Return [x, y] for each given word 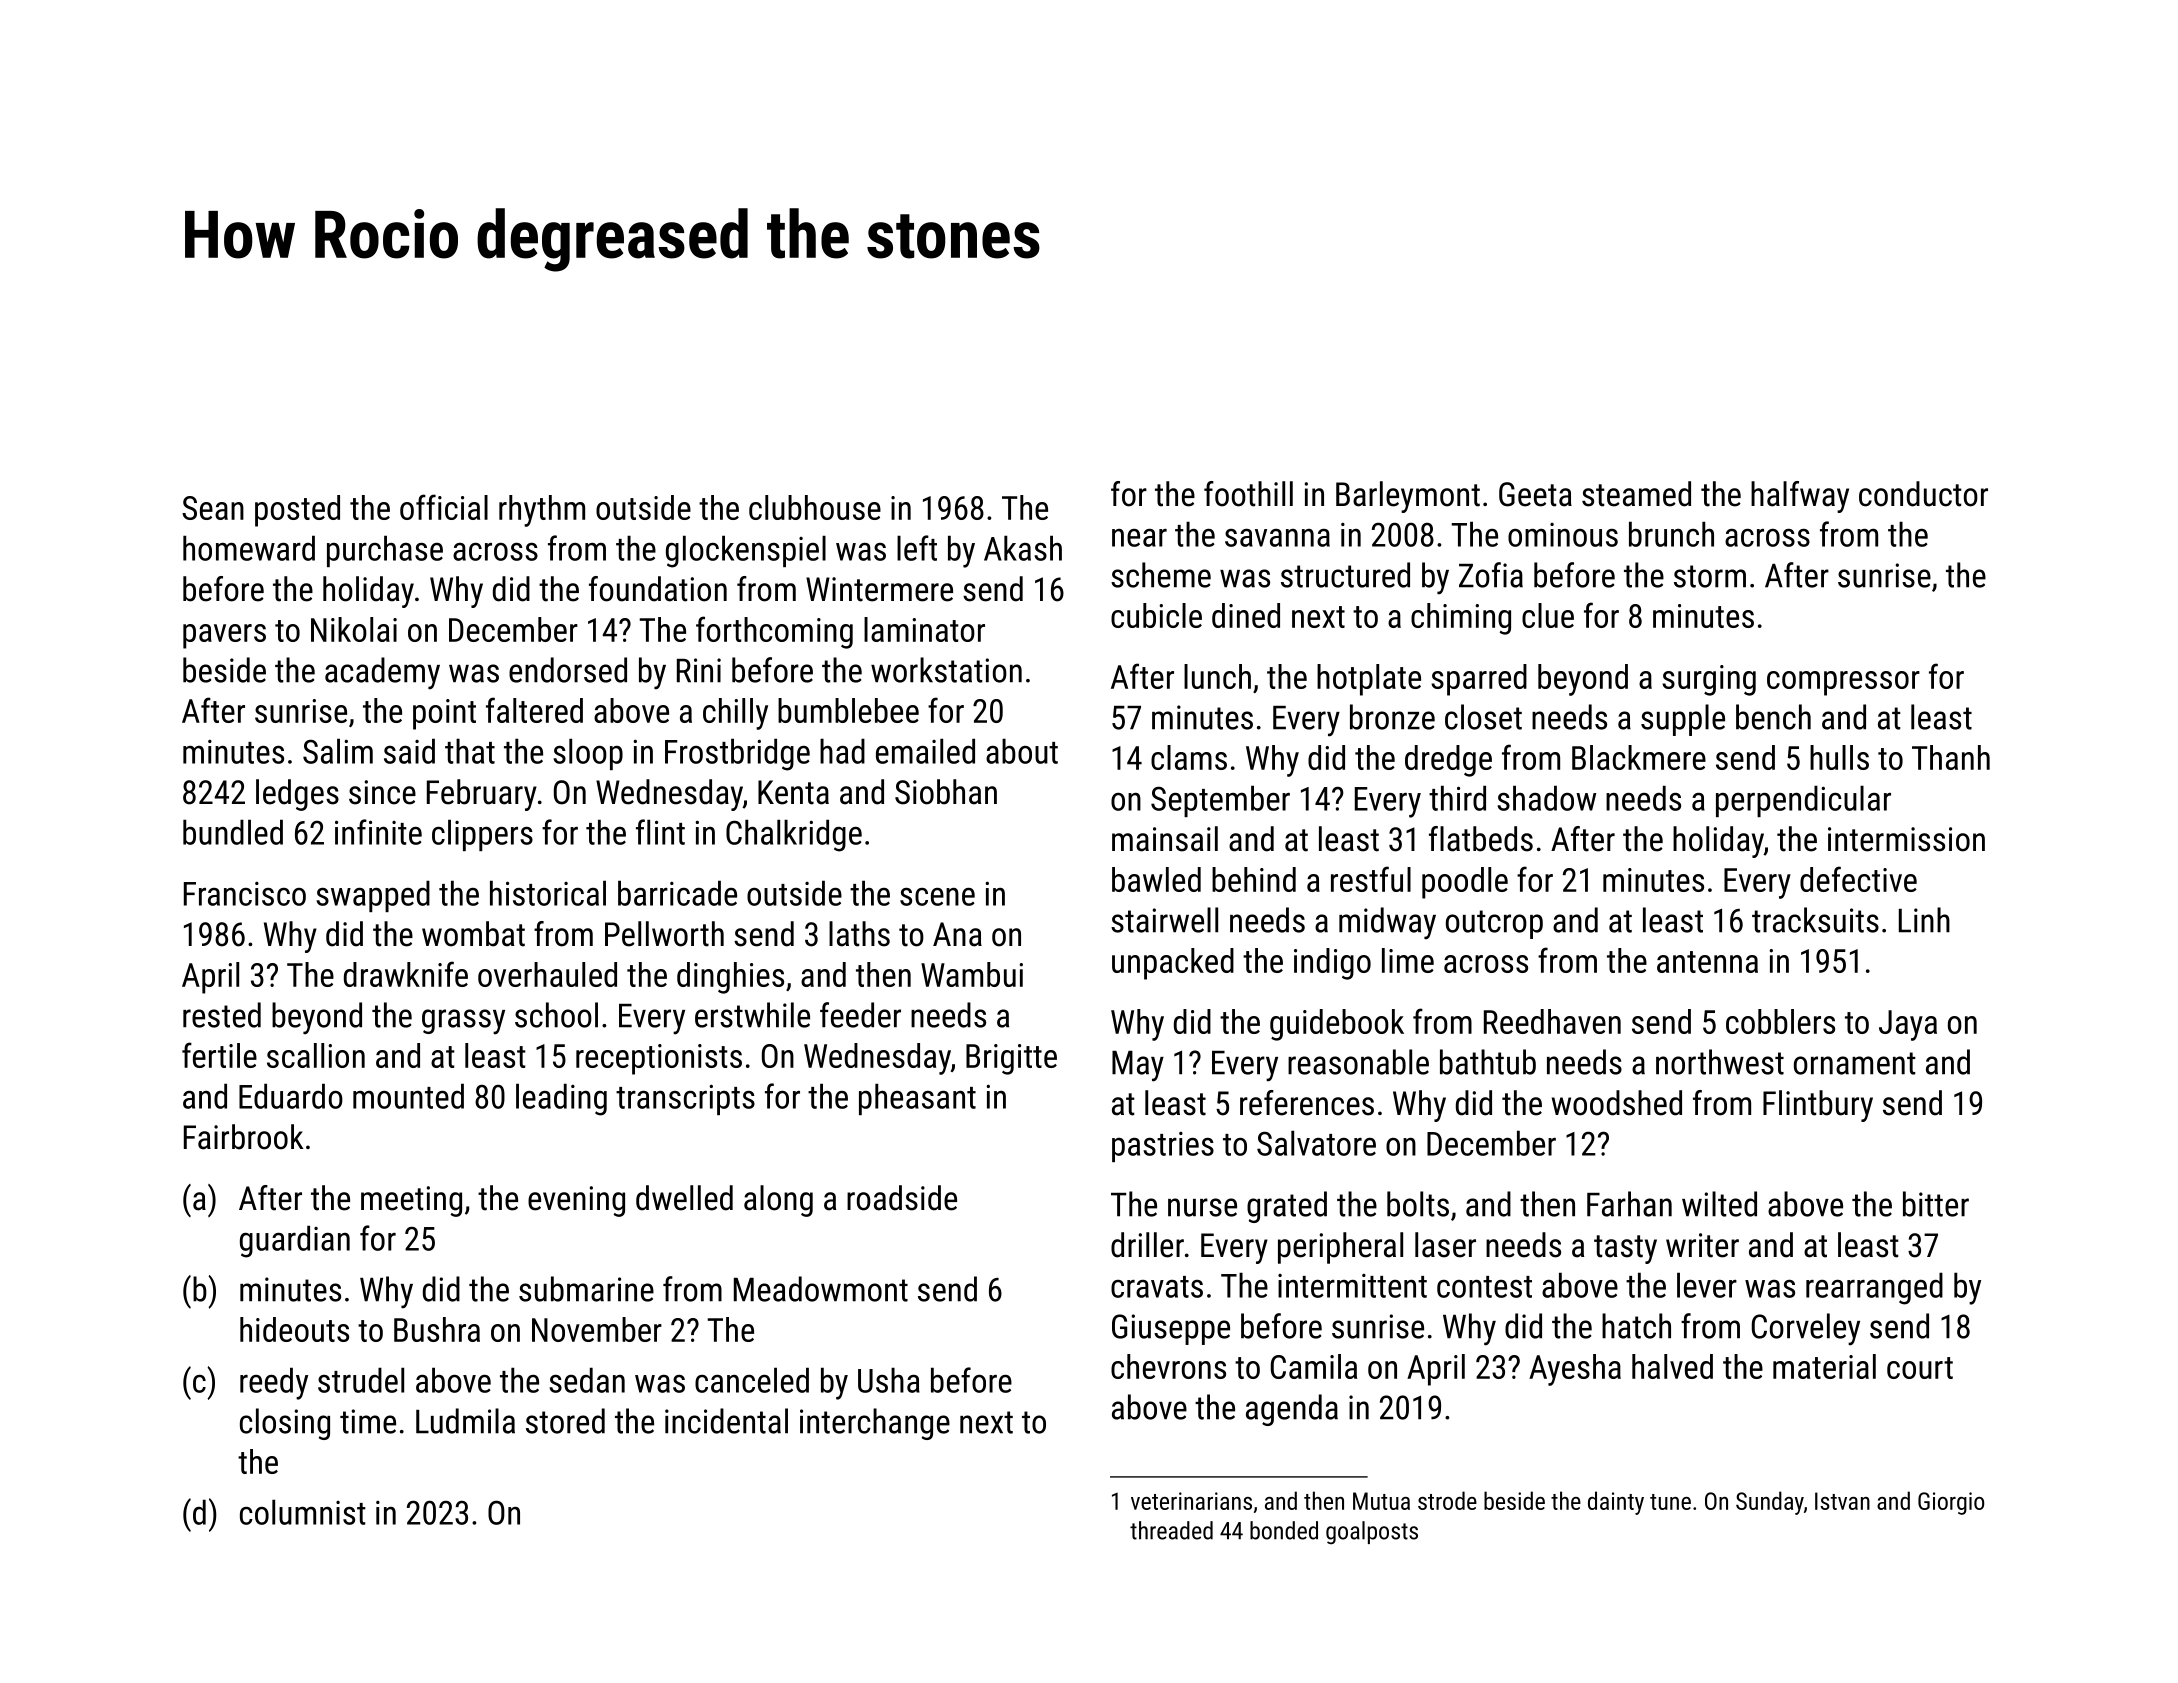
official [444, 507]
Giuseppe [1171, 1329]
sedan [587, 1380]
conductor [1923, 494]
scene [937, 897]
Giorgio [1951, 1503]
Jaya [1908, 1025]
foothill [1248, 494]
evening [576, 1201]
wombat [473, 934]
